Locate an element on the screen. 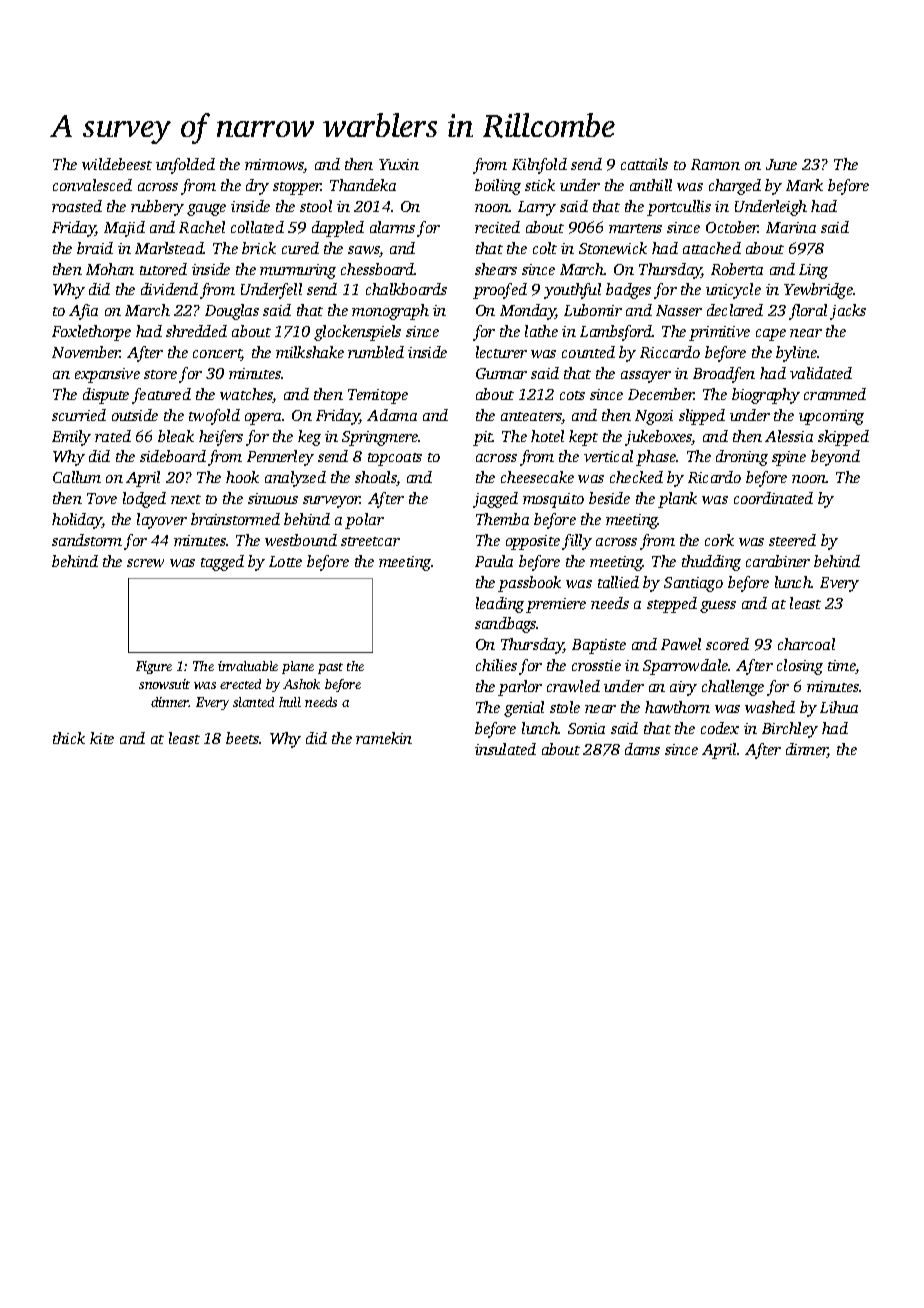  cattails is located at coordinates (644, 164).
